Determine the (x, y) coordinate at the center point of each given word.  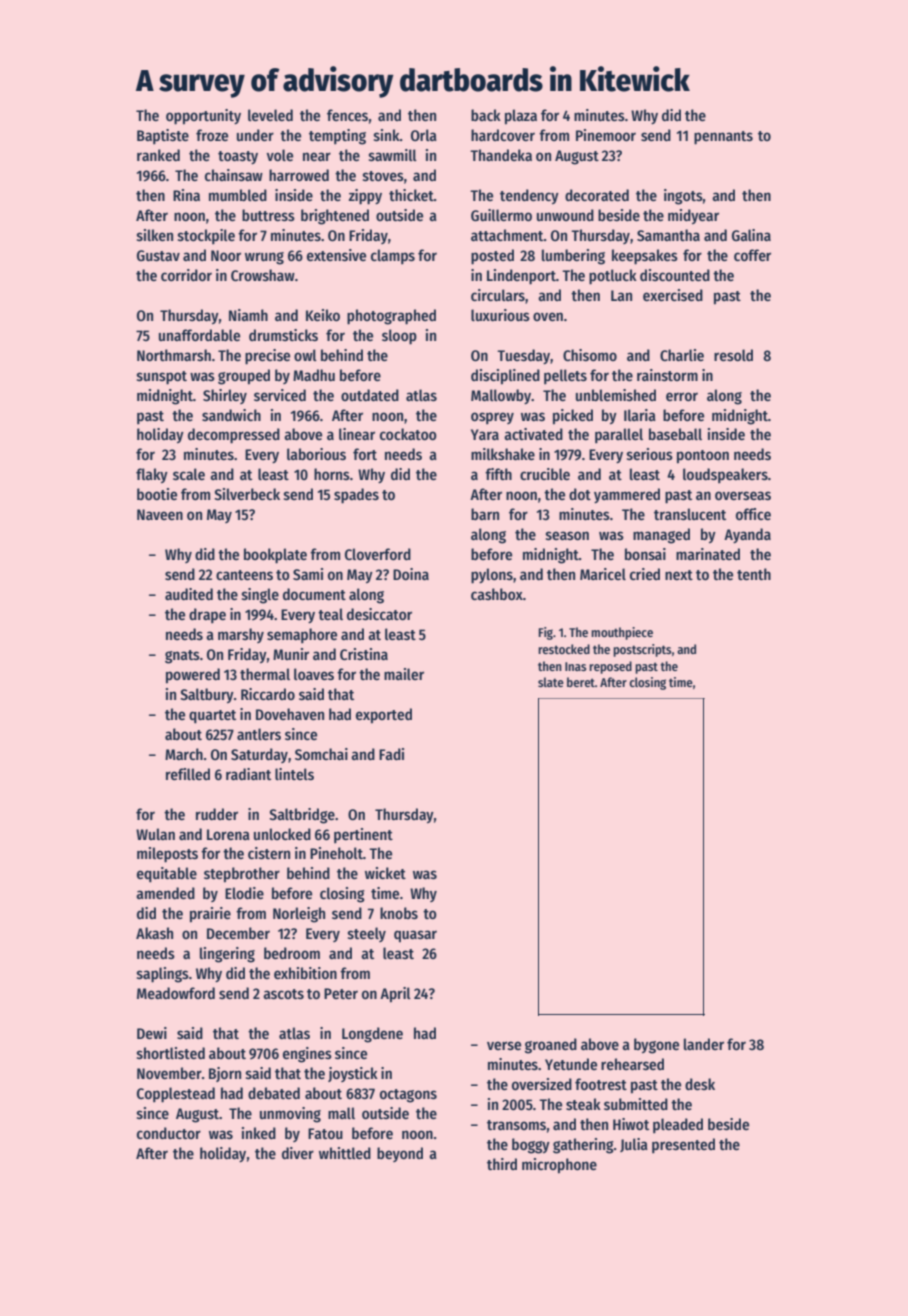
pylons (492, 576)
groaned (551, 1046)
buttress (268, 215)
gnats (182, 657)
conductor (169, 1133)
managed (661, 536)
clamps (393, 256)
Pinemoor (606, 135)
